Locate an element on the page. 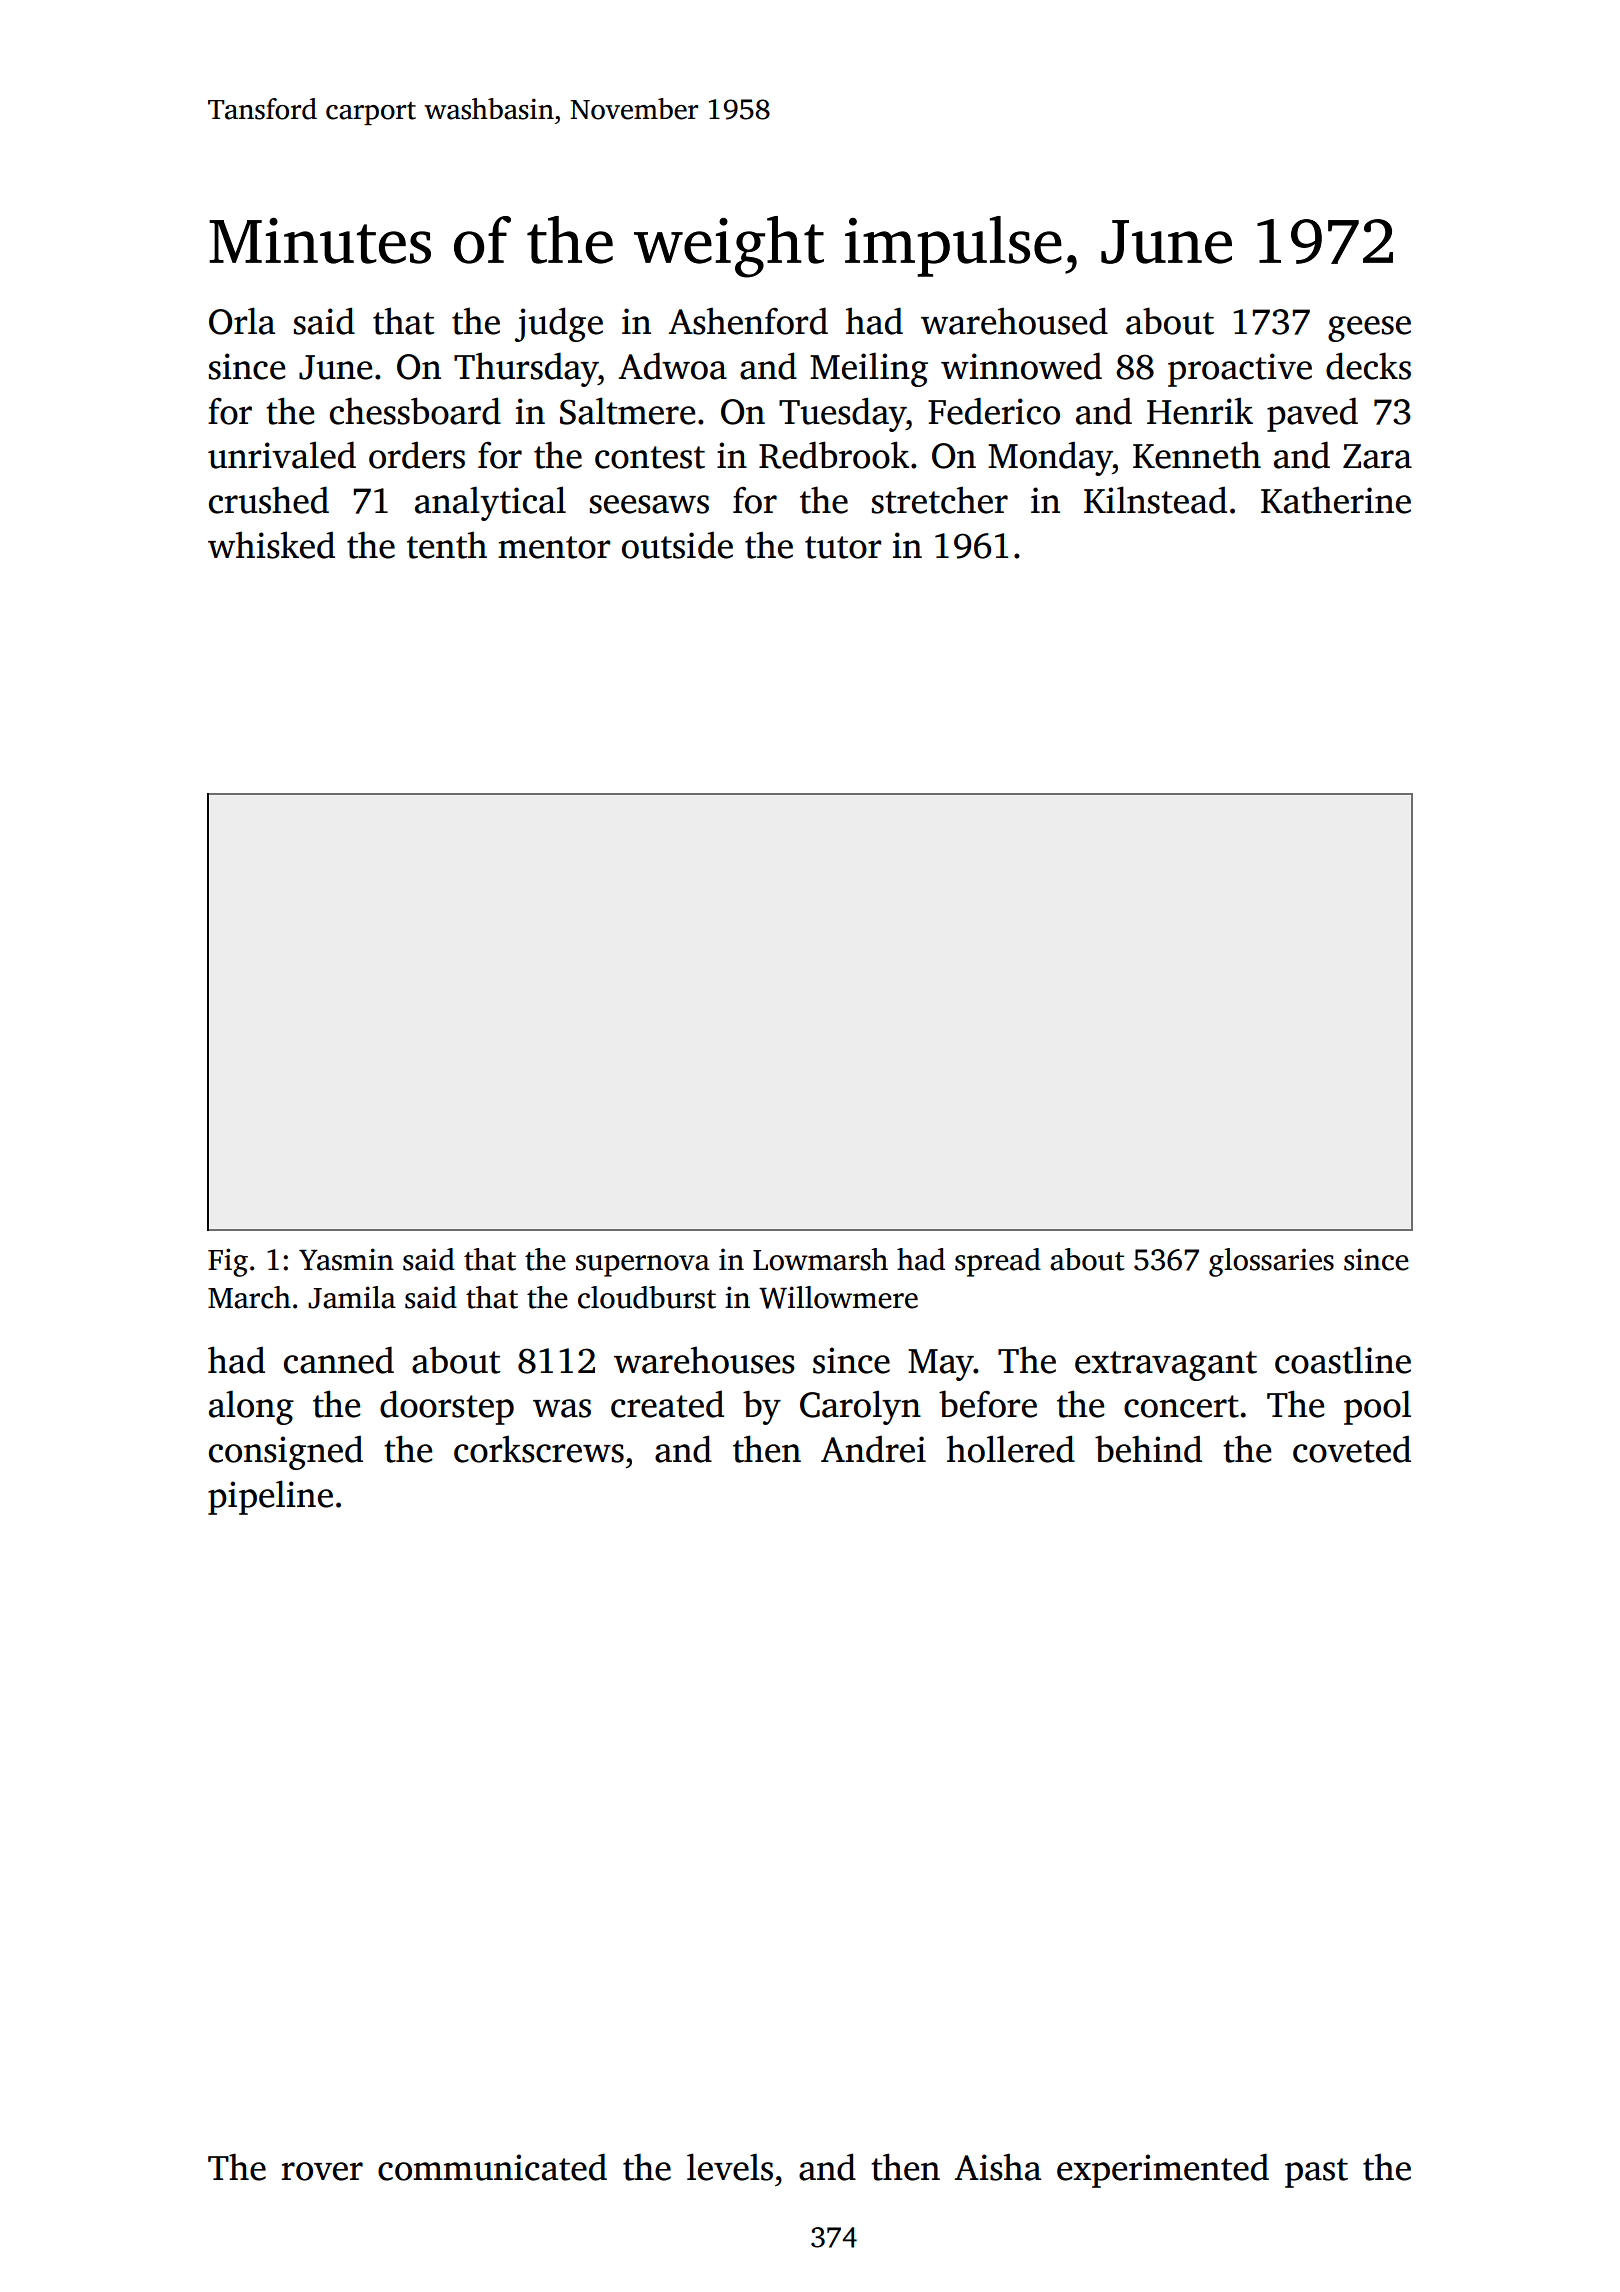 This page has height=2292, width=1620. Orla is located at coordinates (242, 321).
